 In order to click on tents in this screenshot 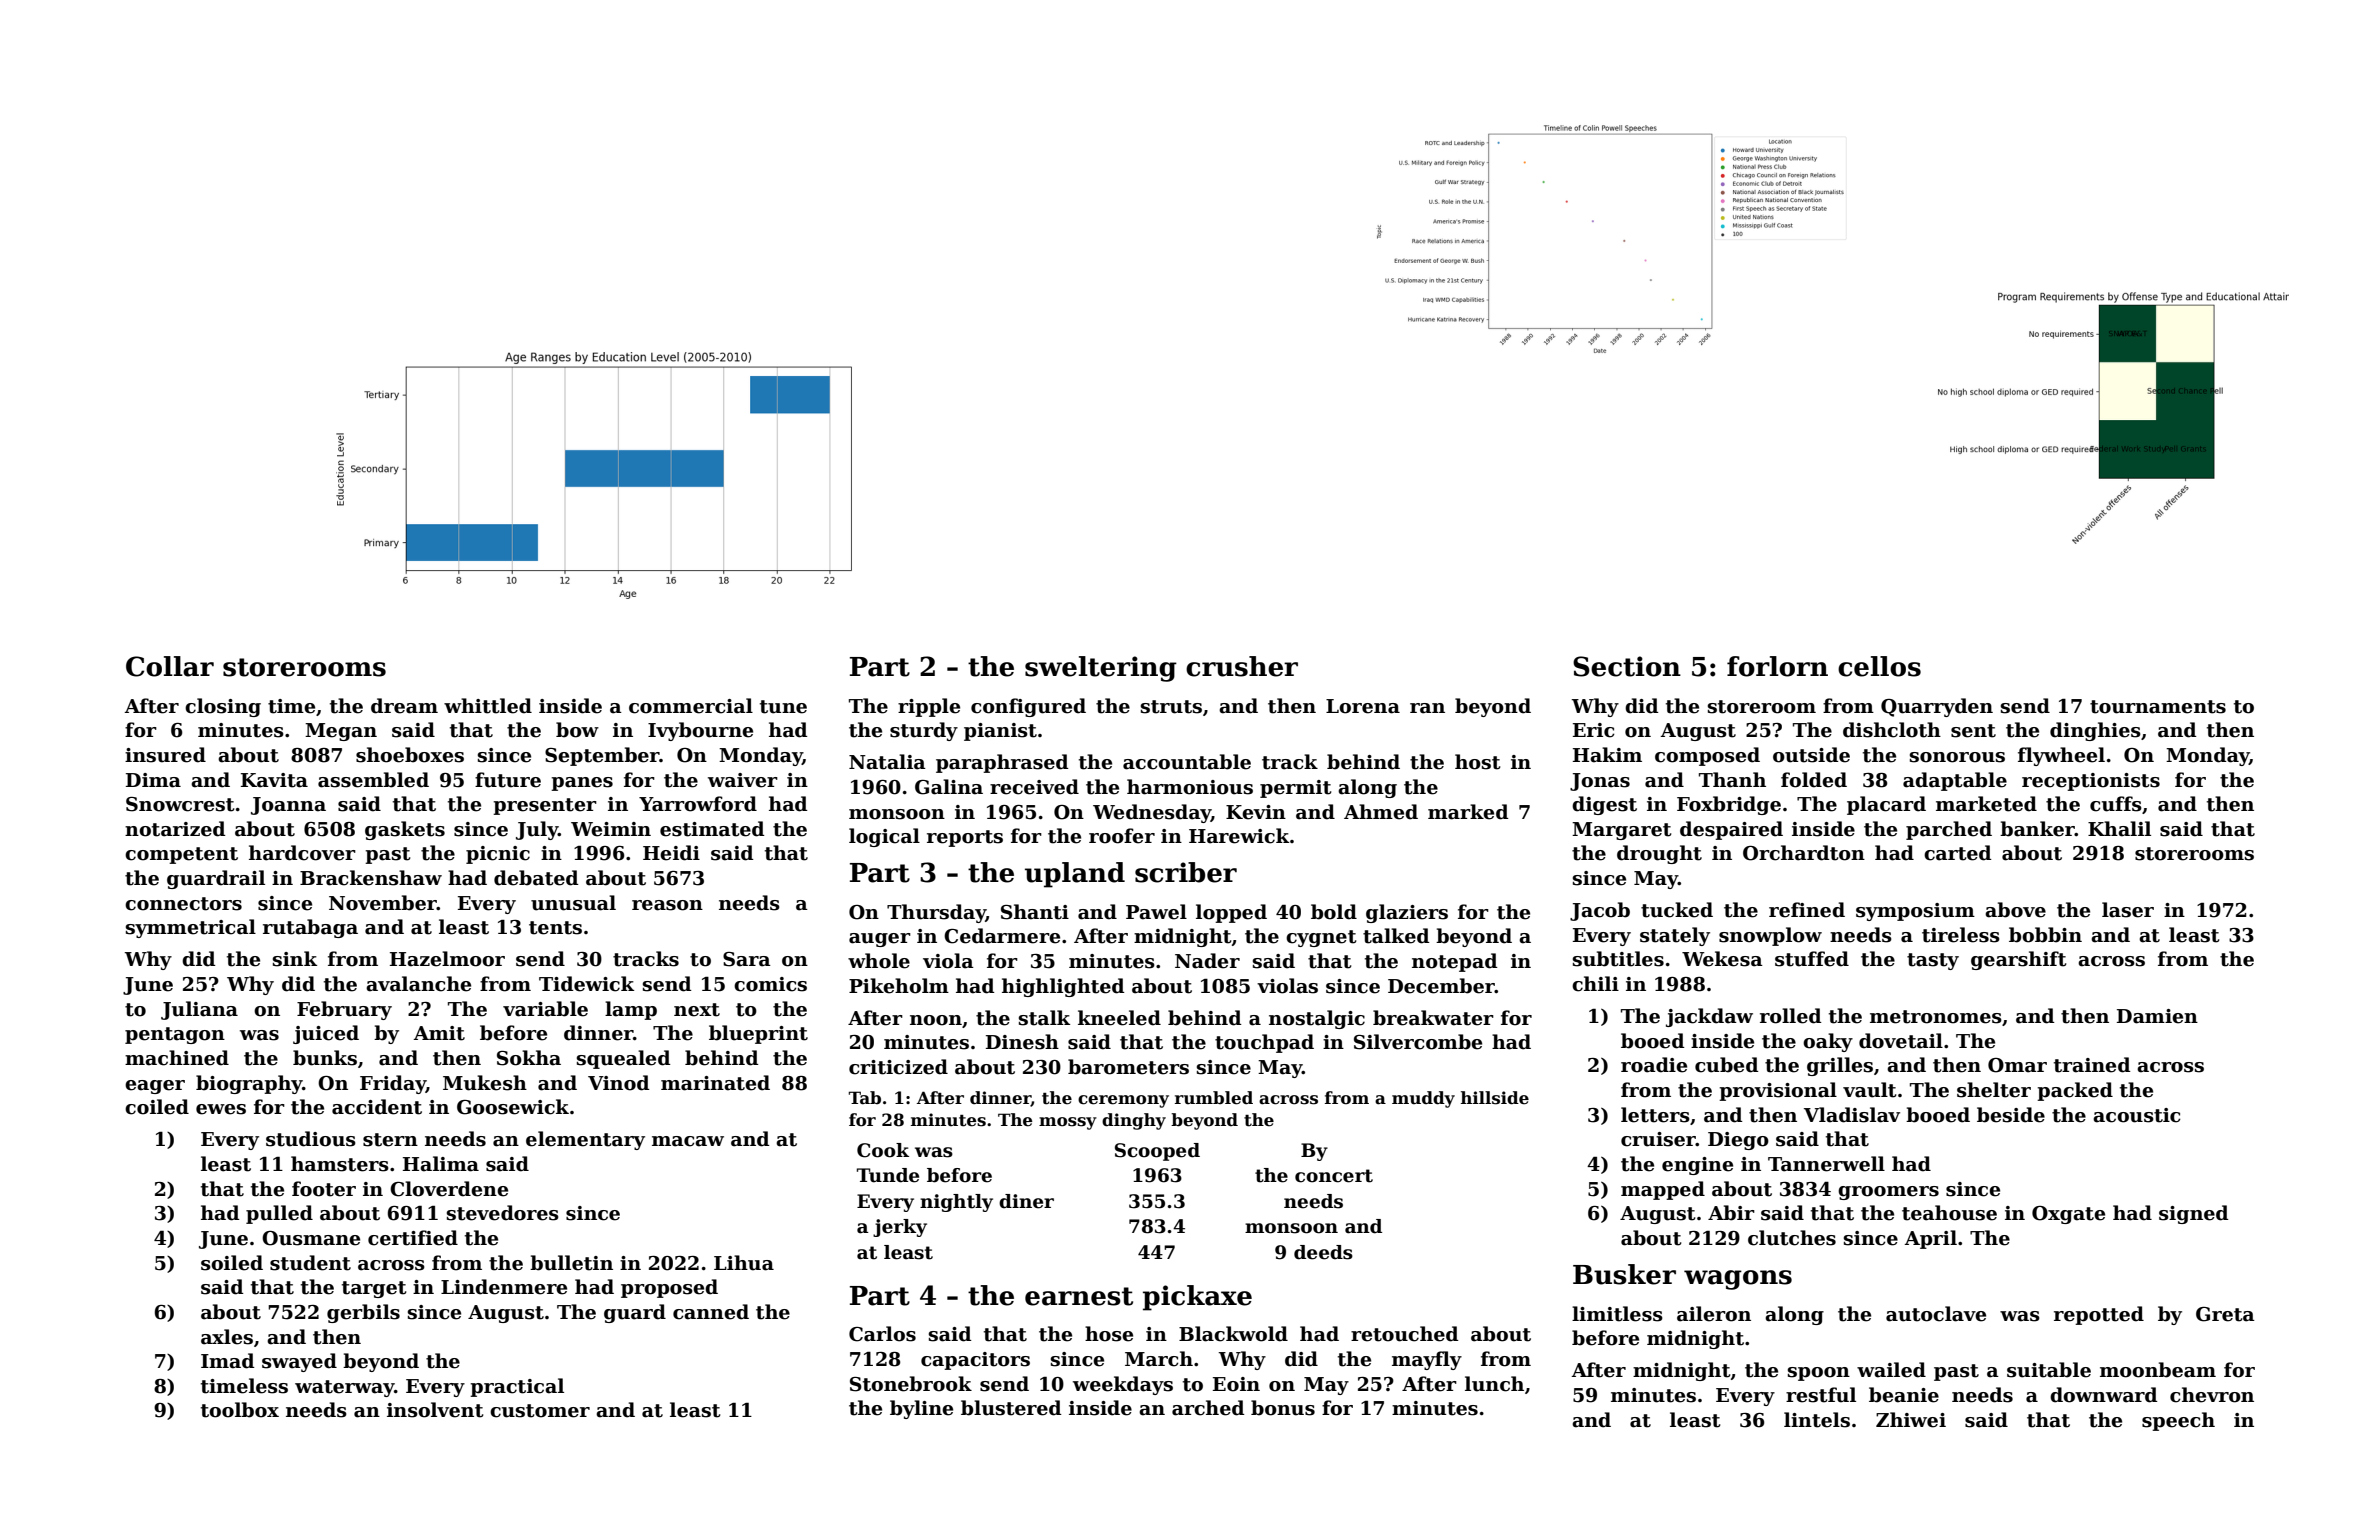, I will do `click(555, 928)`.
